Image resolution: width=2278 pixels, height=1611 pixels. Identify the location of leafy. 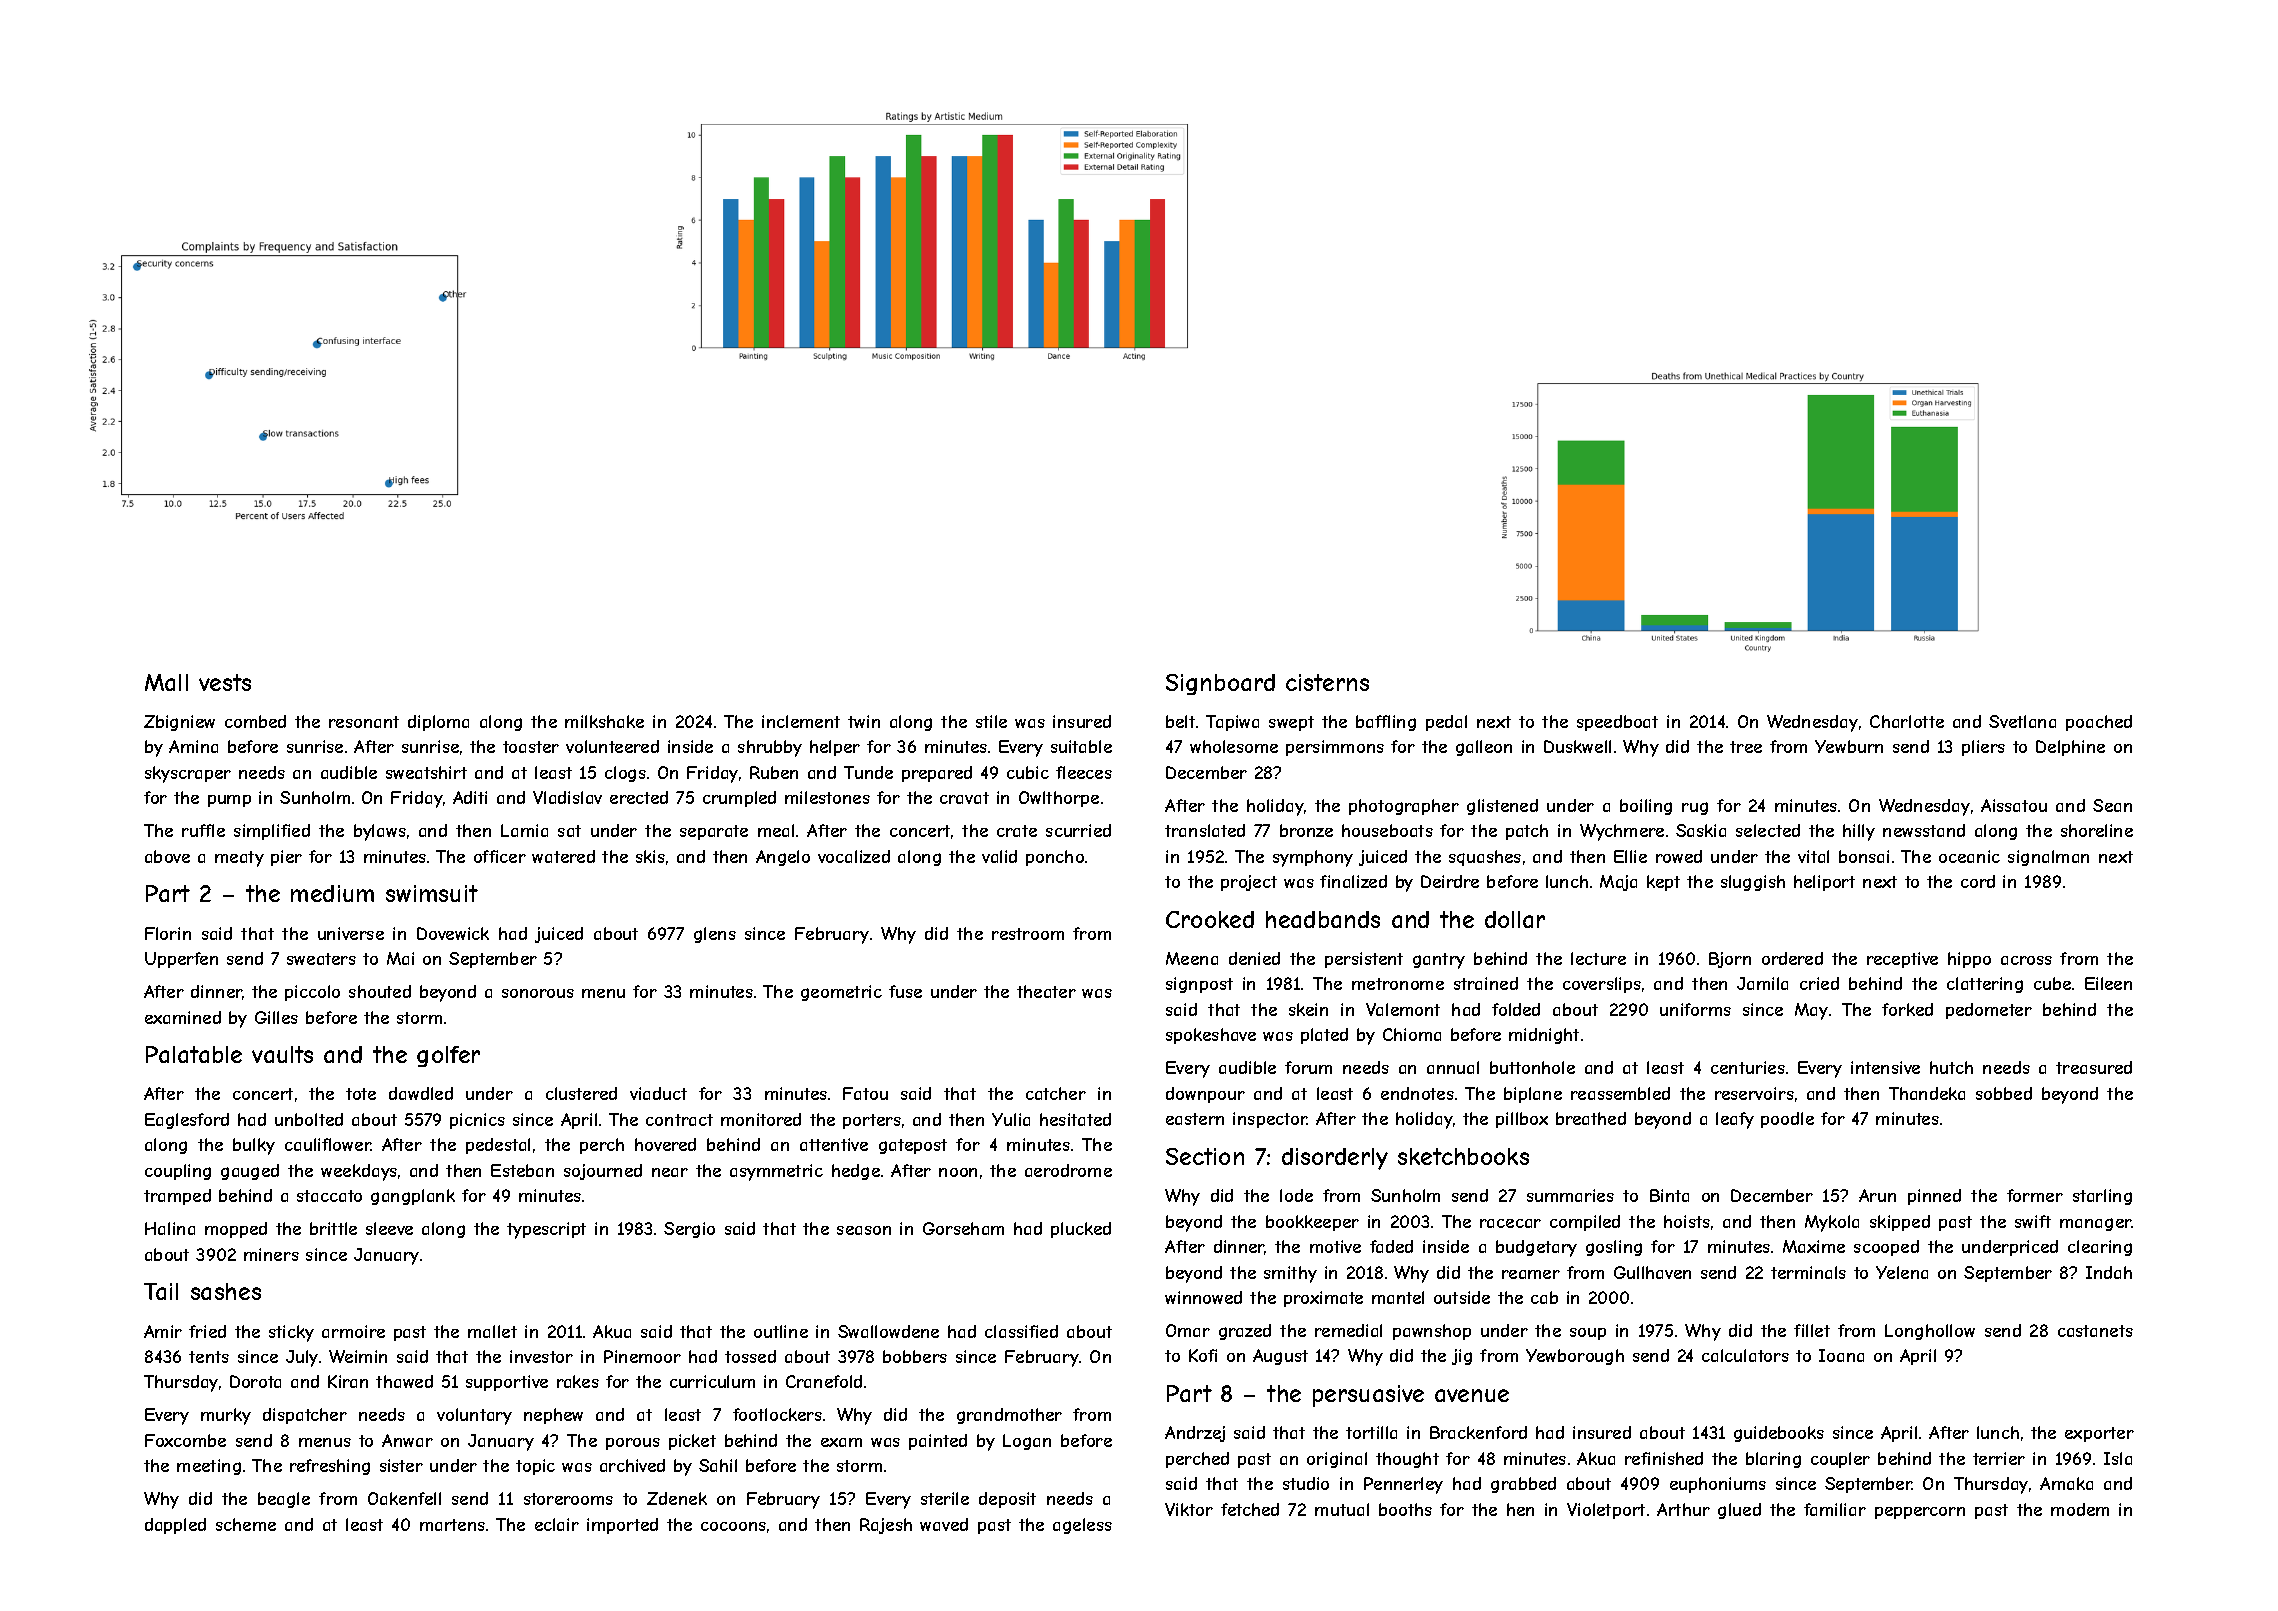
(1735, 1120).
